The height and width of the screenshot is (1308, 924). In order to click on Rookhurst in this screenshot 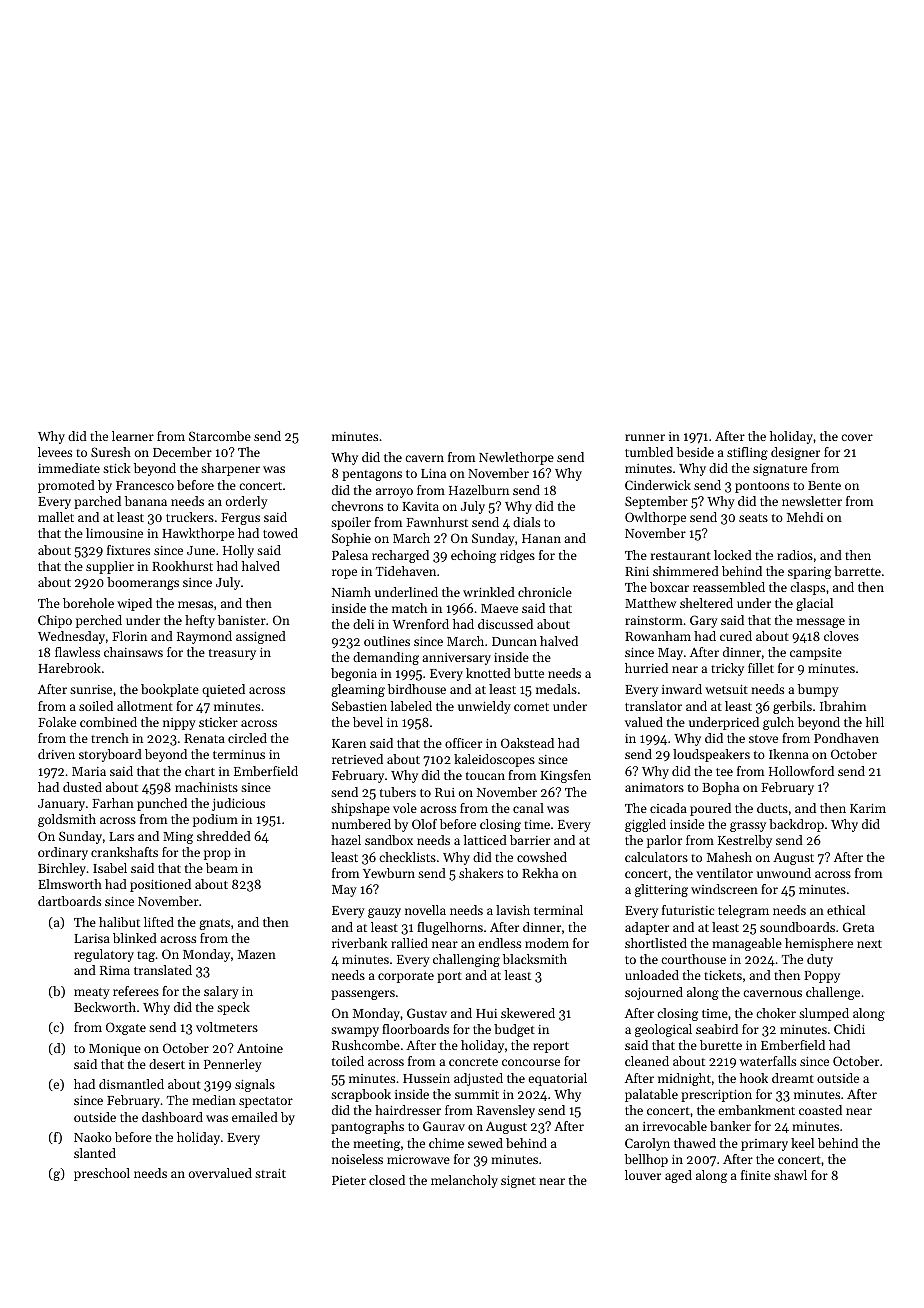, I will do `click(182, 566)`.
